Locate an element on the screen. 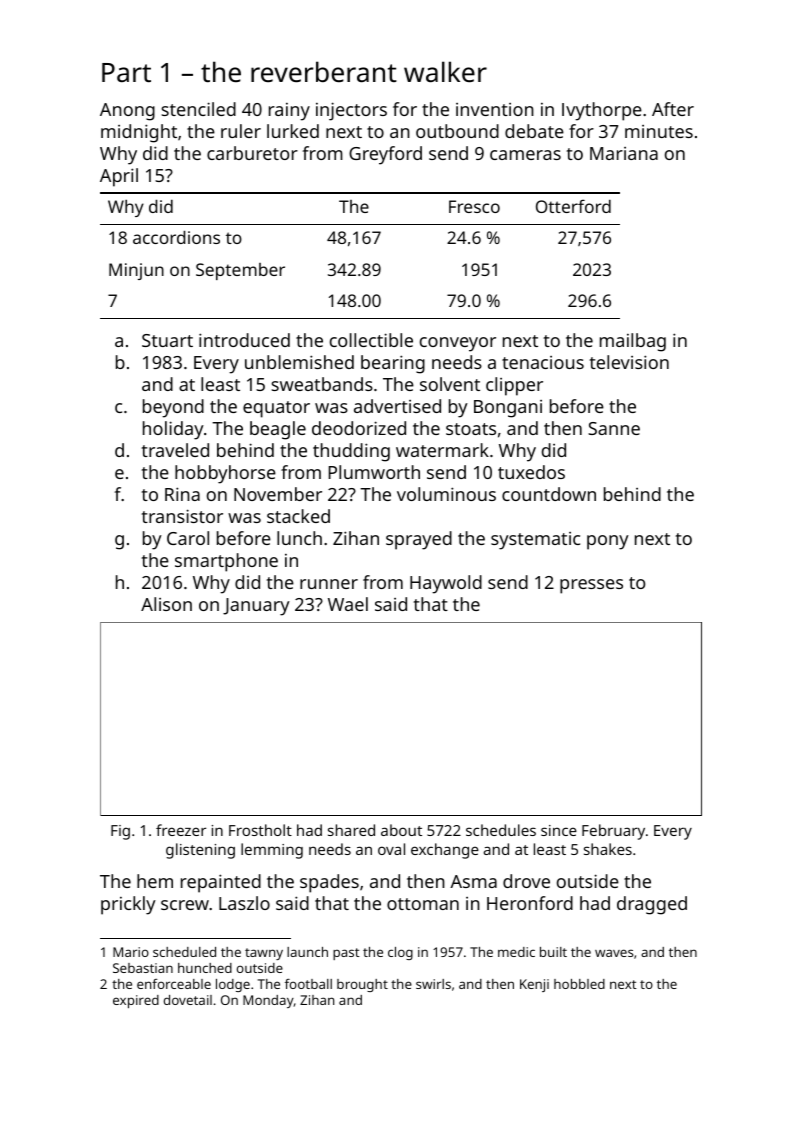 This screenshot has width=802, height=1138. Alison is located at coordinates (166, 604).
